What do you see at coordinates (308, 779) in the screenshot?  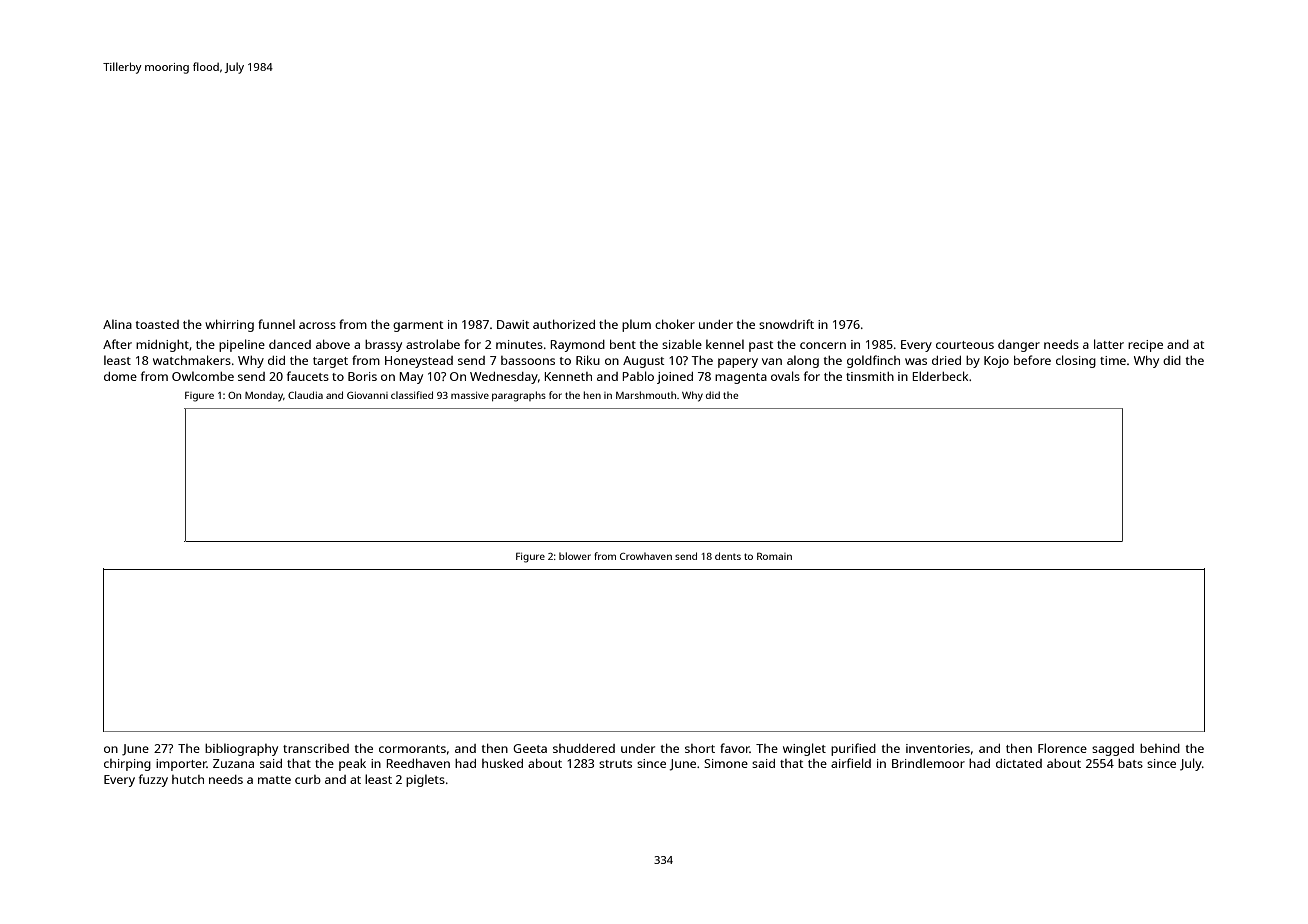 I see `curb` at bounding box center [308, 779].
